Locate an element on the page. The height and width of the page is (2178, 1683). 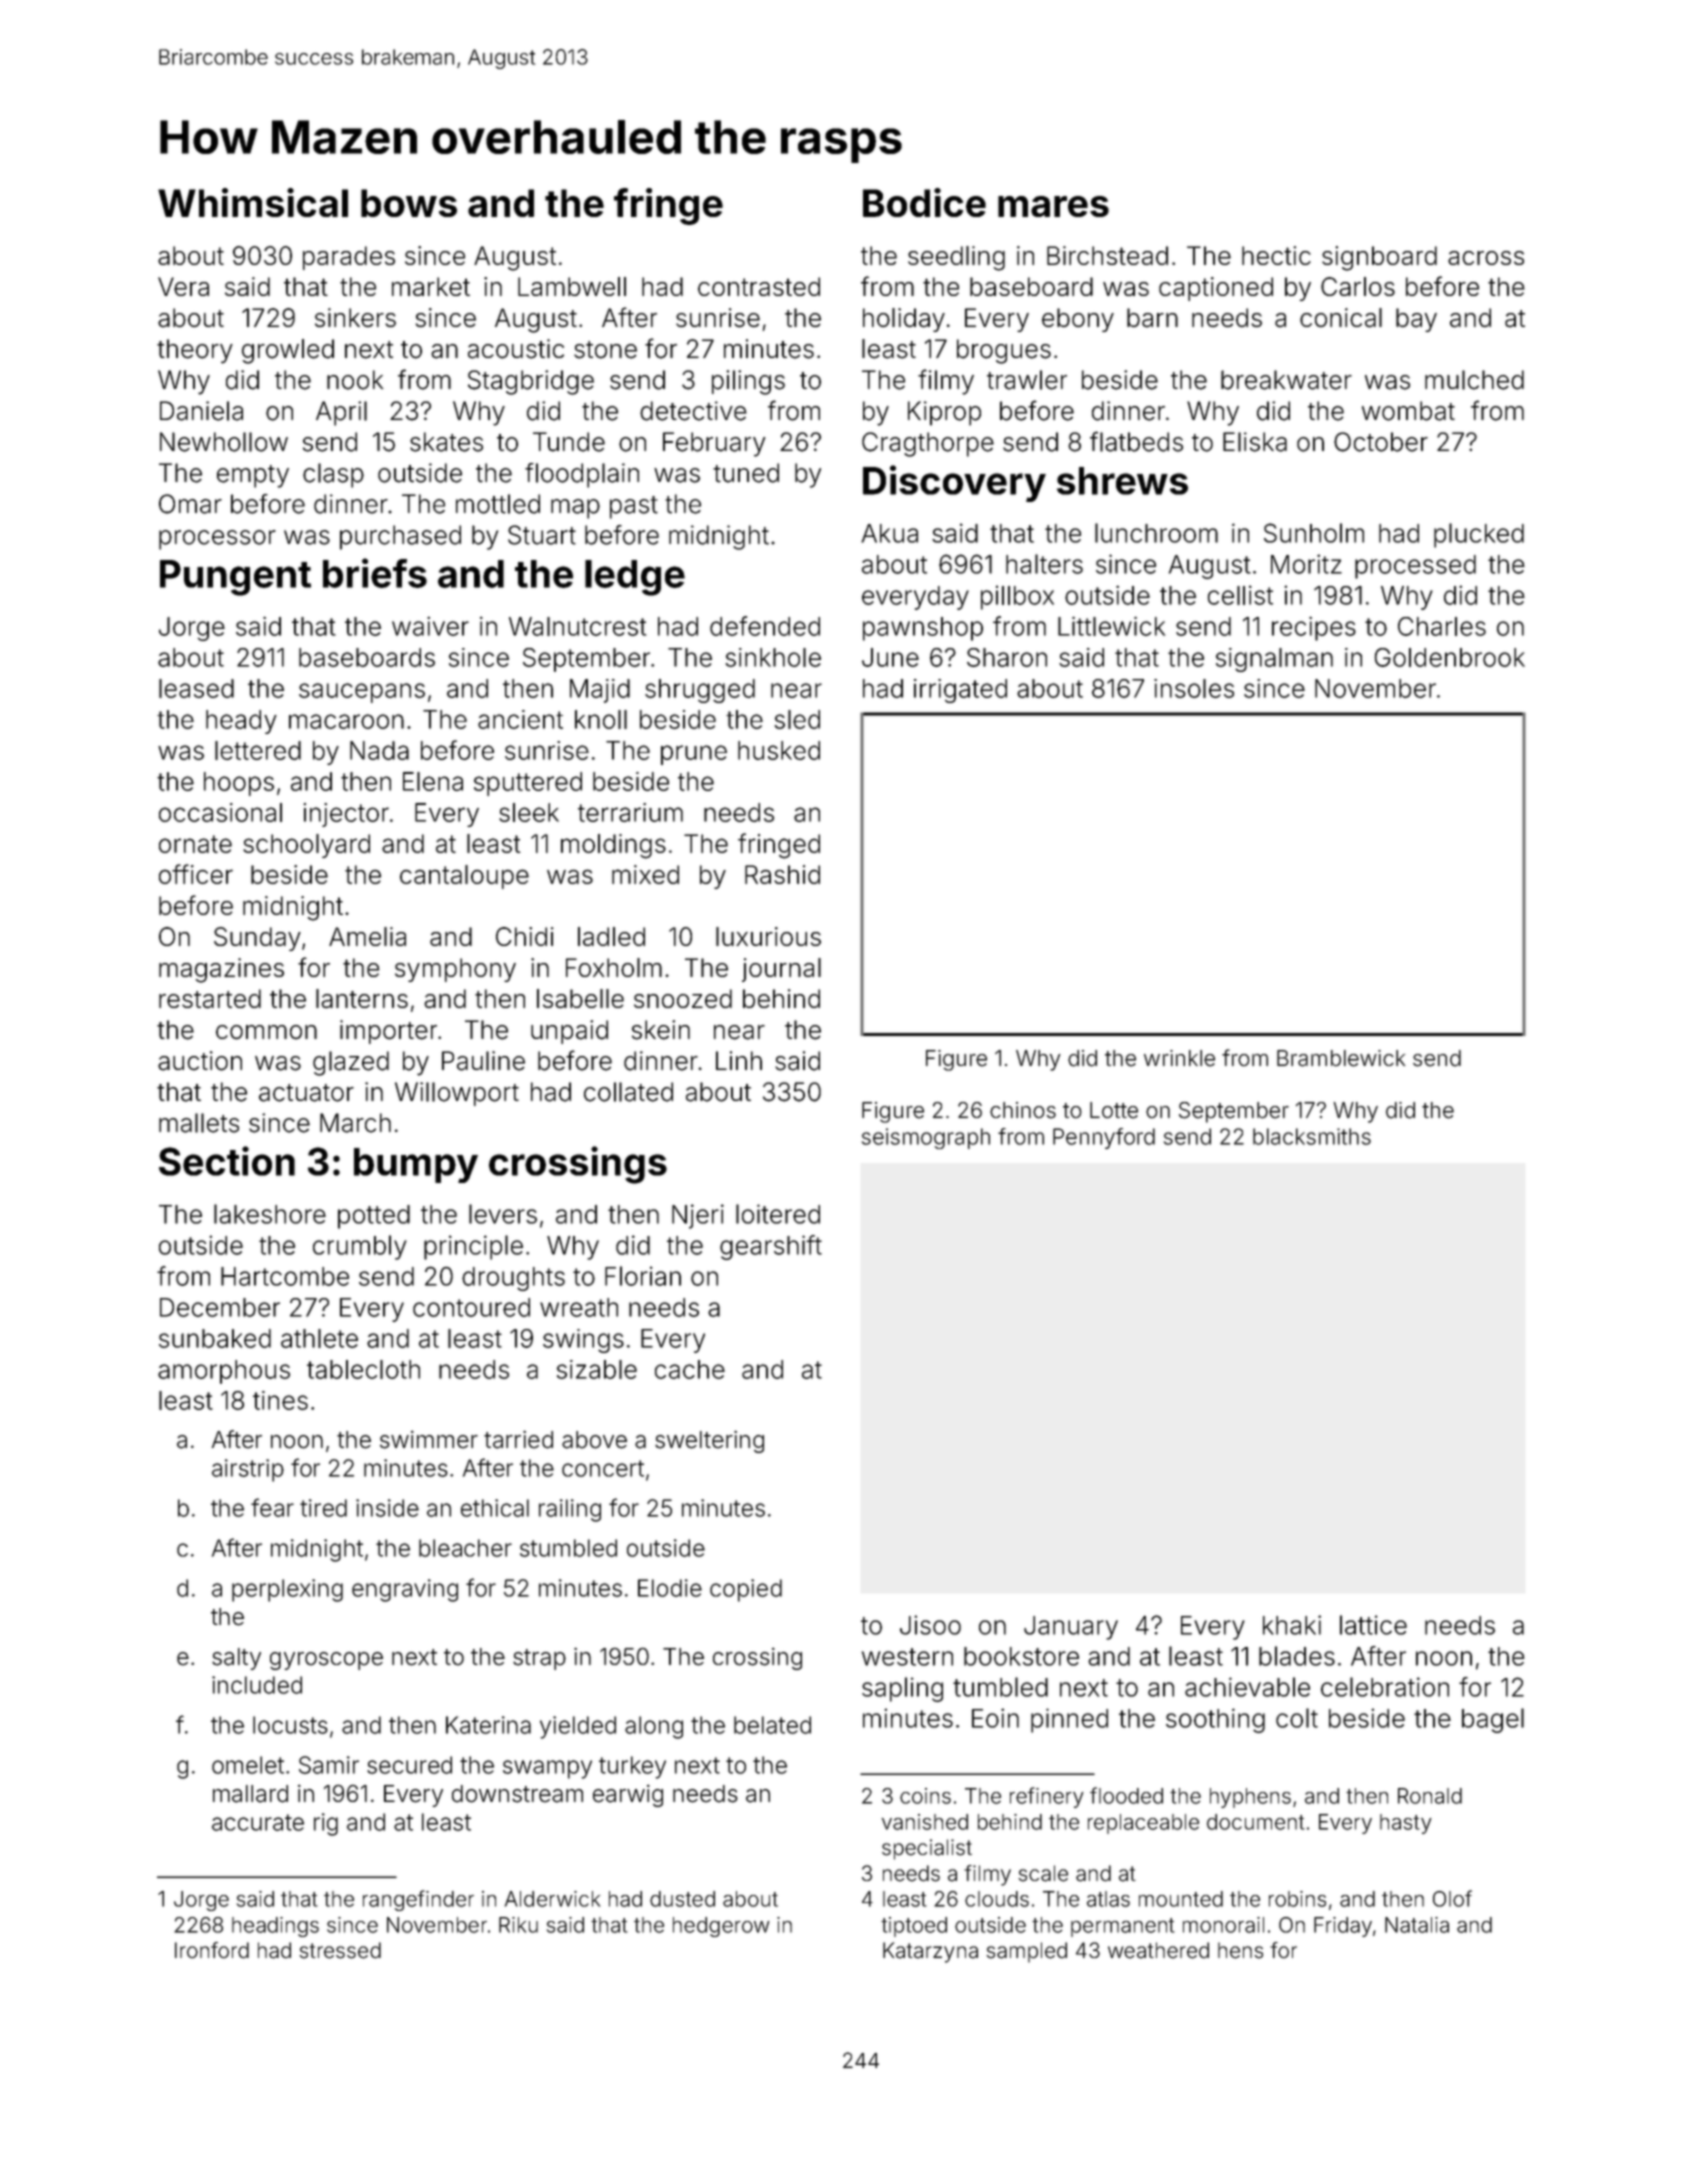
Katarzyna is located at coordinates (930, 1952).
